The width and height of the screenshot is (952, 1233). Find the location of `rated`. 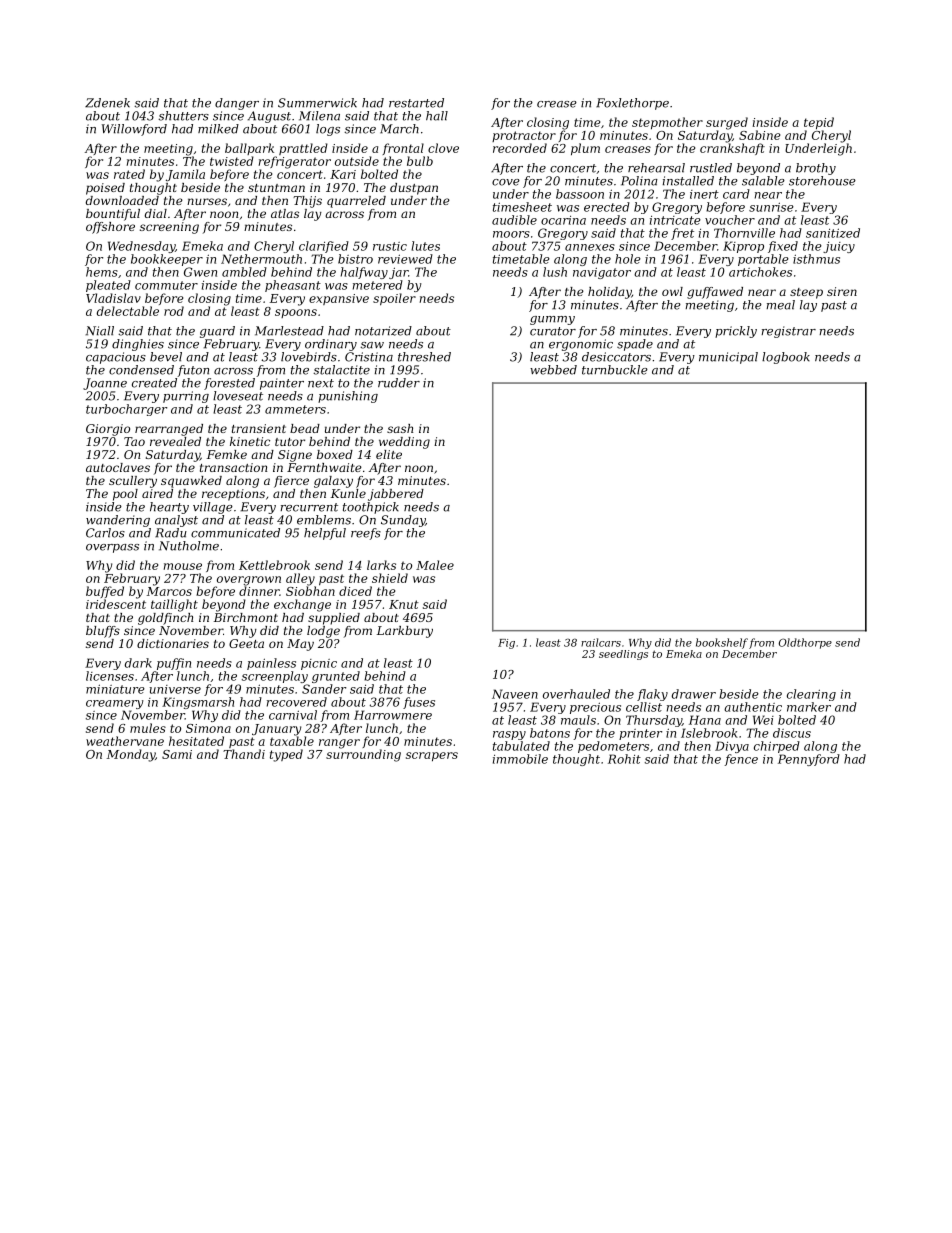

rated is located at coordinates (129, 174).
